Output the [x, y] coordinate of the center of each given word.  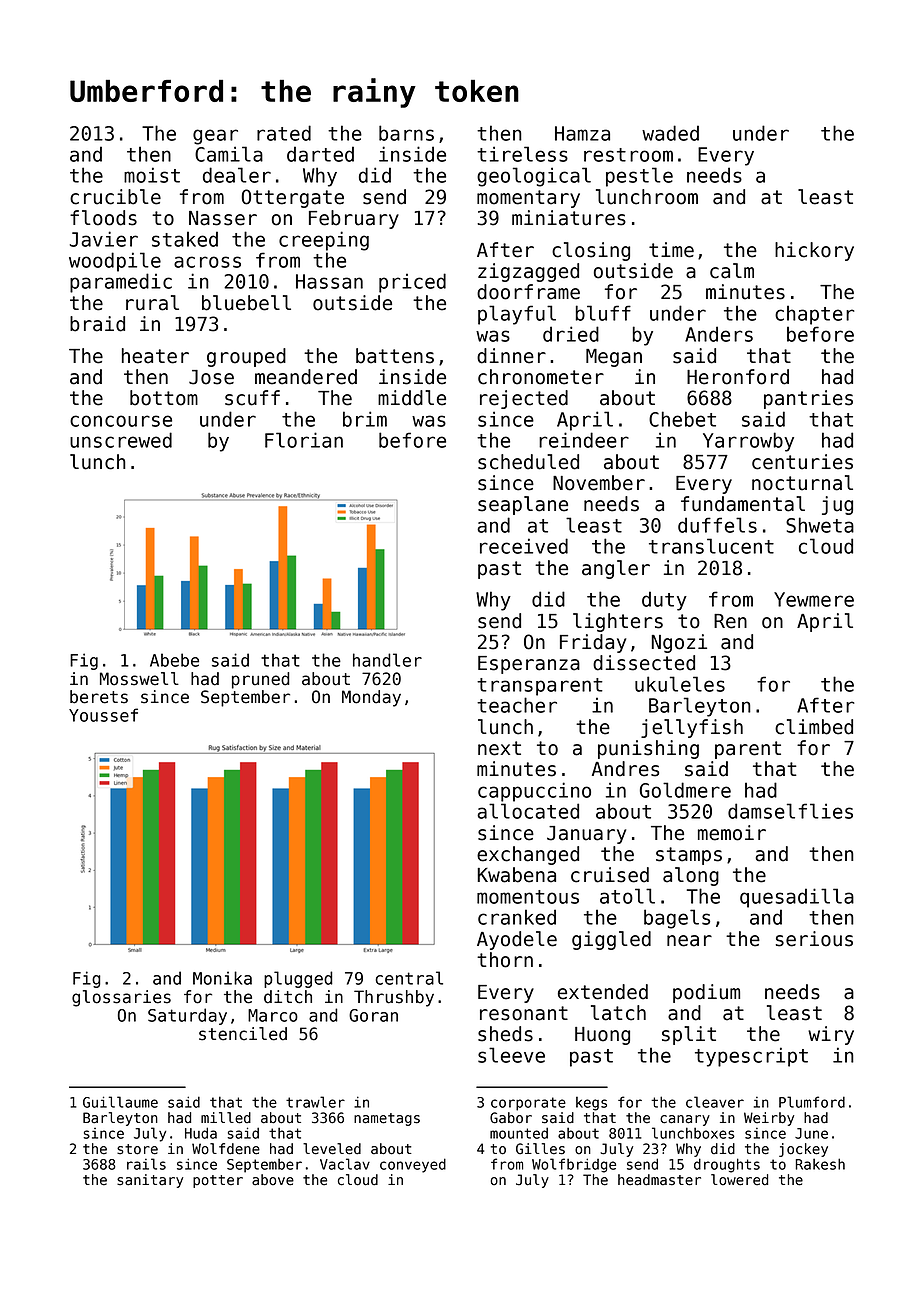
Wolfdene [226, 1149]
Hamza [582, 133]
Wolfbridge [574, 1165]
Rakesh [820, 1164]
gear [215, 137]
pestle [639, 177]
